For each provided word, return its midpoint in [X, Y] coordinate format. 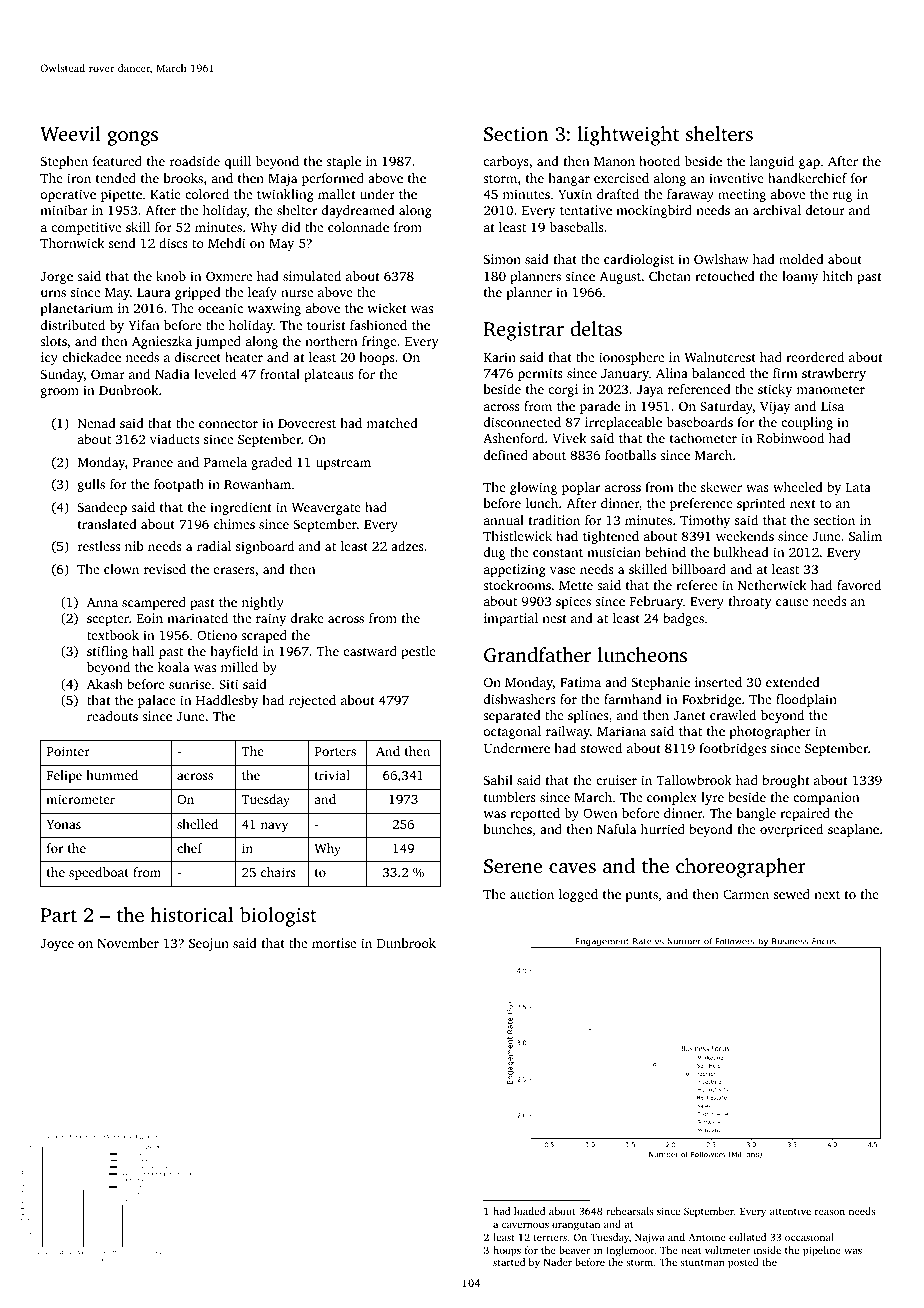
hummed [112, 775]
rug [842, 197]
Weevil [70, 134]
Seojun [209, 944]
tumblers [510, 797]
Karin [500, 357]
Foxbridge [711, 700]
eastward [370, 651]
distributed [73, 325]
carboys [506, 162]
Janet [689, 715]
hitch [838, 276]
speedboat [99, 873]
